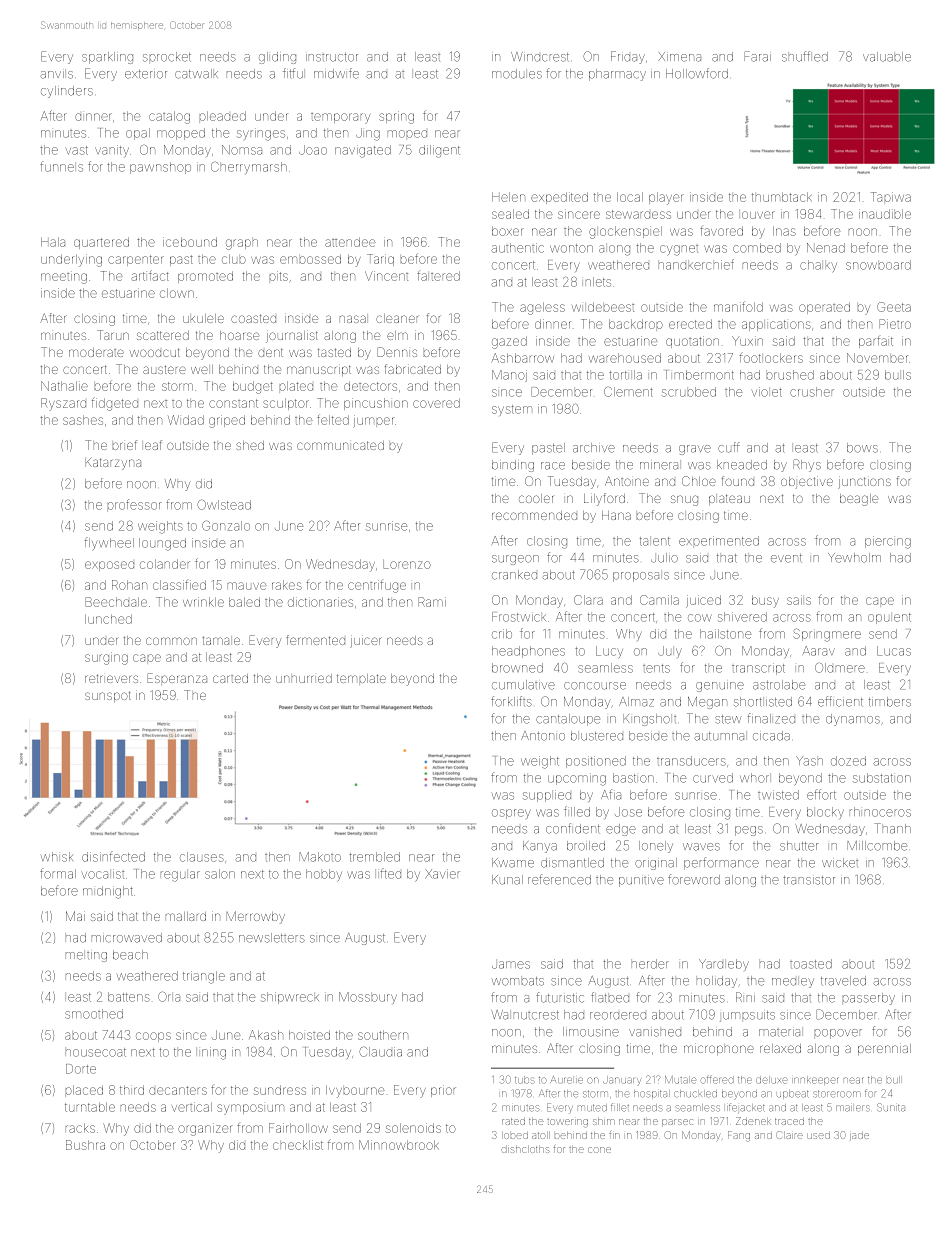  I want to click on shuffled, so click(805, 56).
